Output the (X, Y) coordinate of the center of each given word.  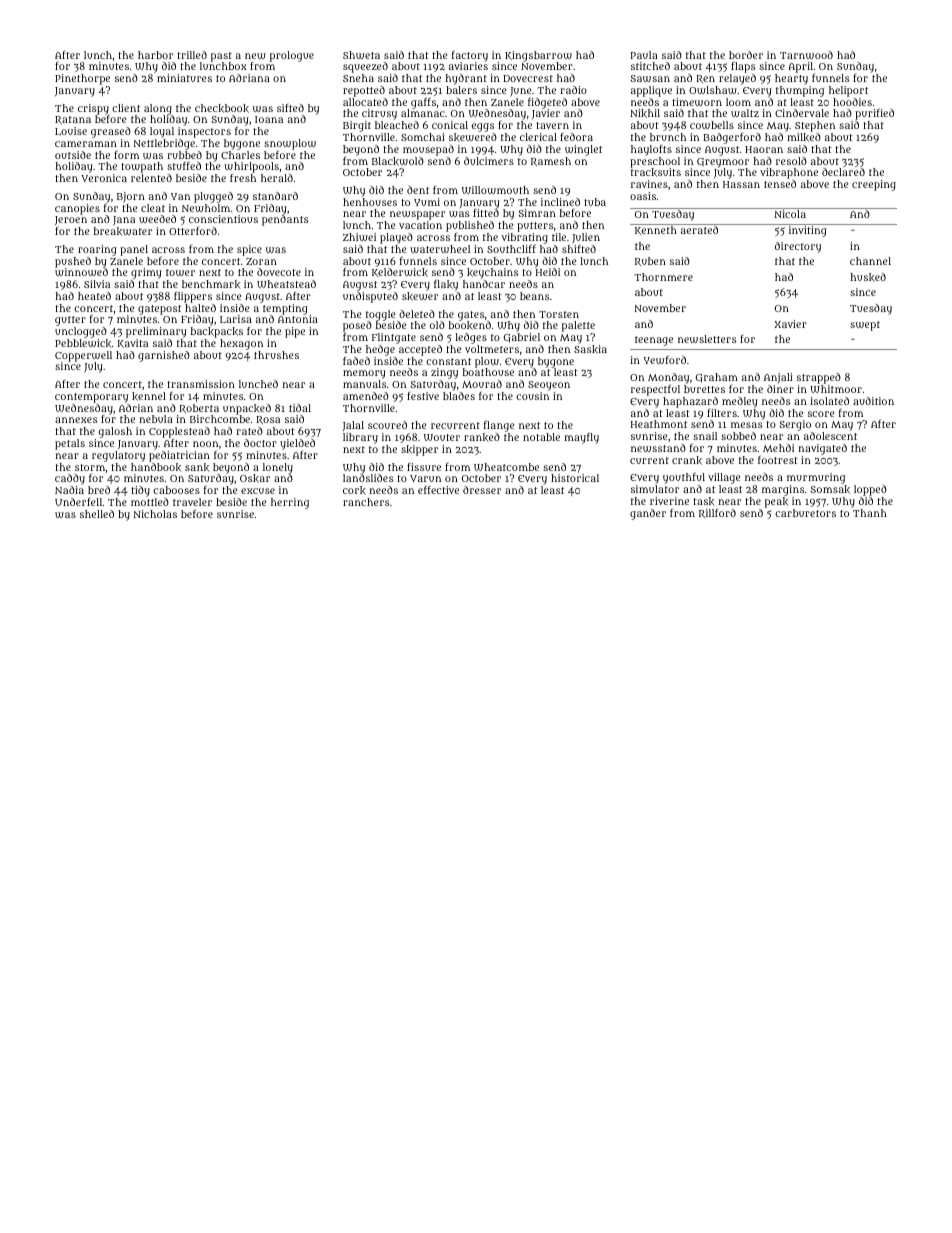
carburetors (805, 513)
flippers (193, 297)
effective (438, 489)
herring (290, 503)
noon (205, 444)
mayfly (581, 438)
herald (277, 178)
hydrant (466, 79)
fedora (576, 137)
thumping (800, 91)
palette (578, 326)
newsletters (707, 339)
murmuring (816, 478)
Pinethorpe (82, 79)
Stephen (815, 126)
